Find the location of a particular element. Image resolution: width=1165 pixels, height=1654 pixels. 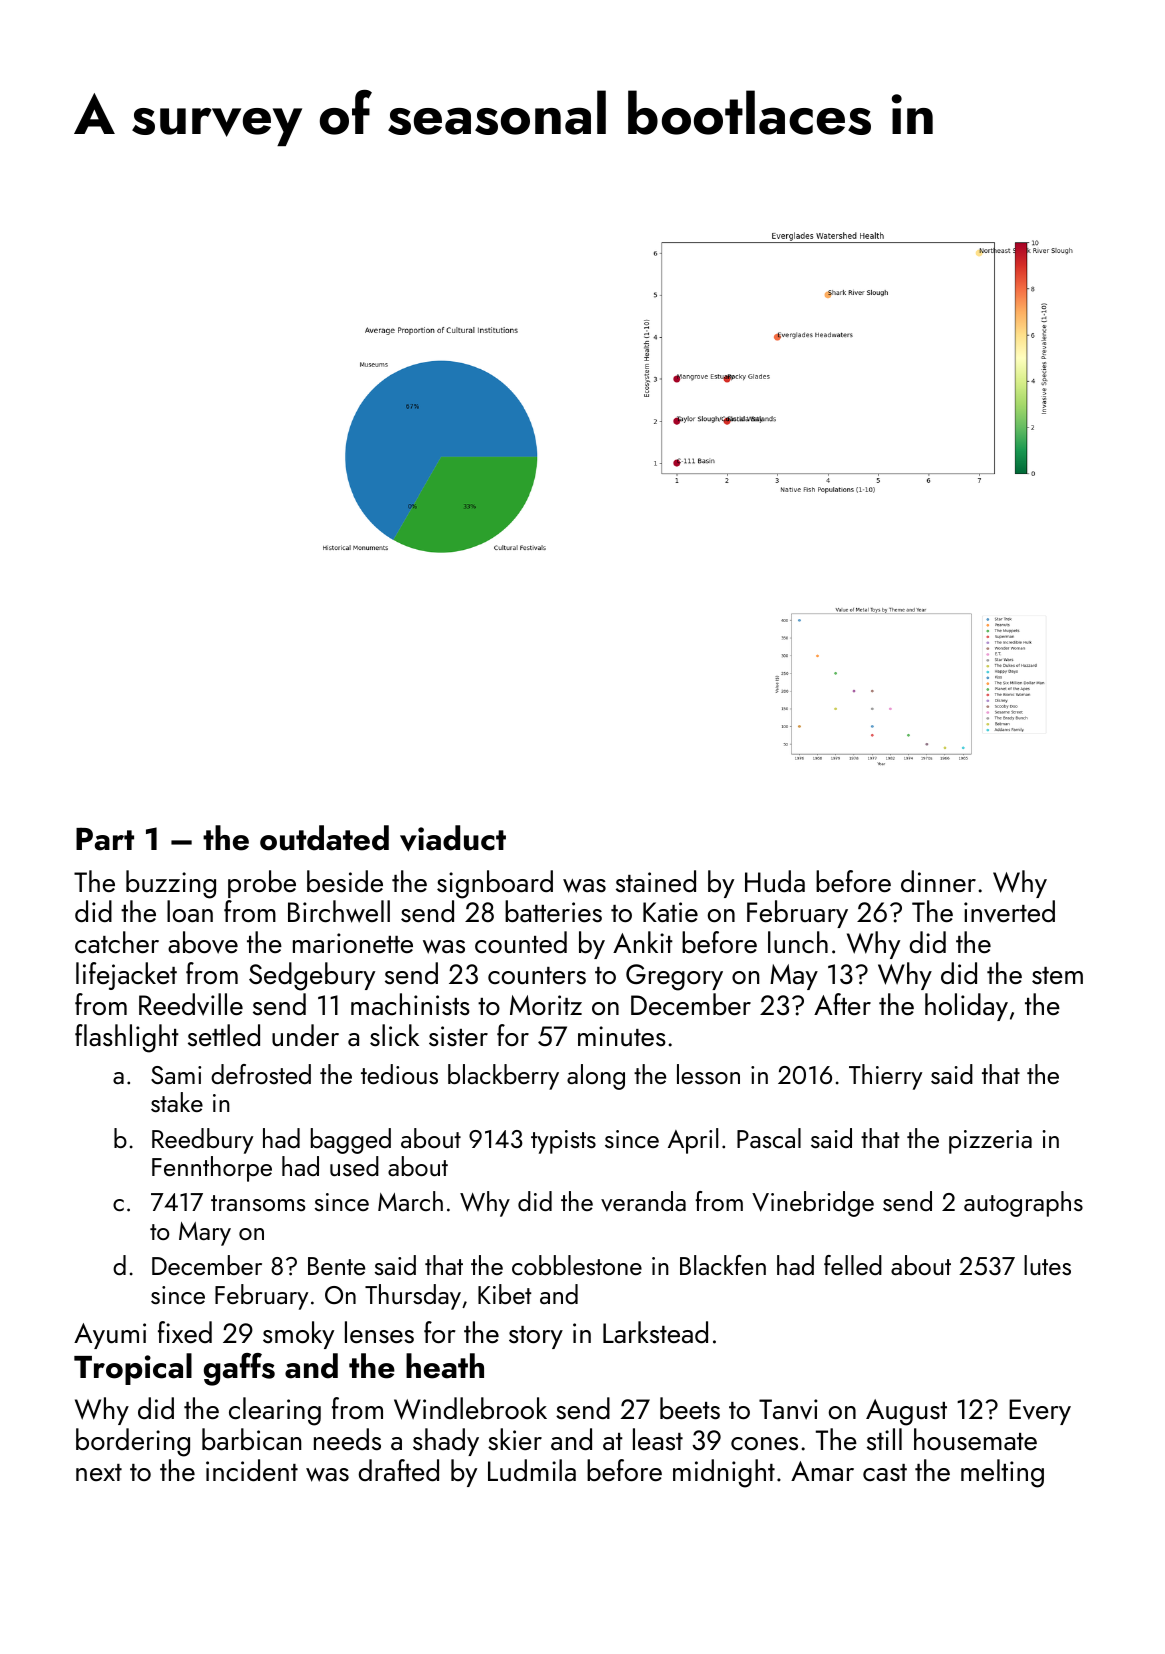

minutes is located at coordinates (622, 1036).
